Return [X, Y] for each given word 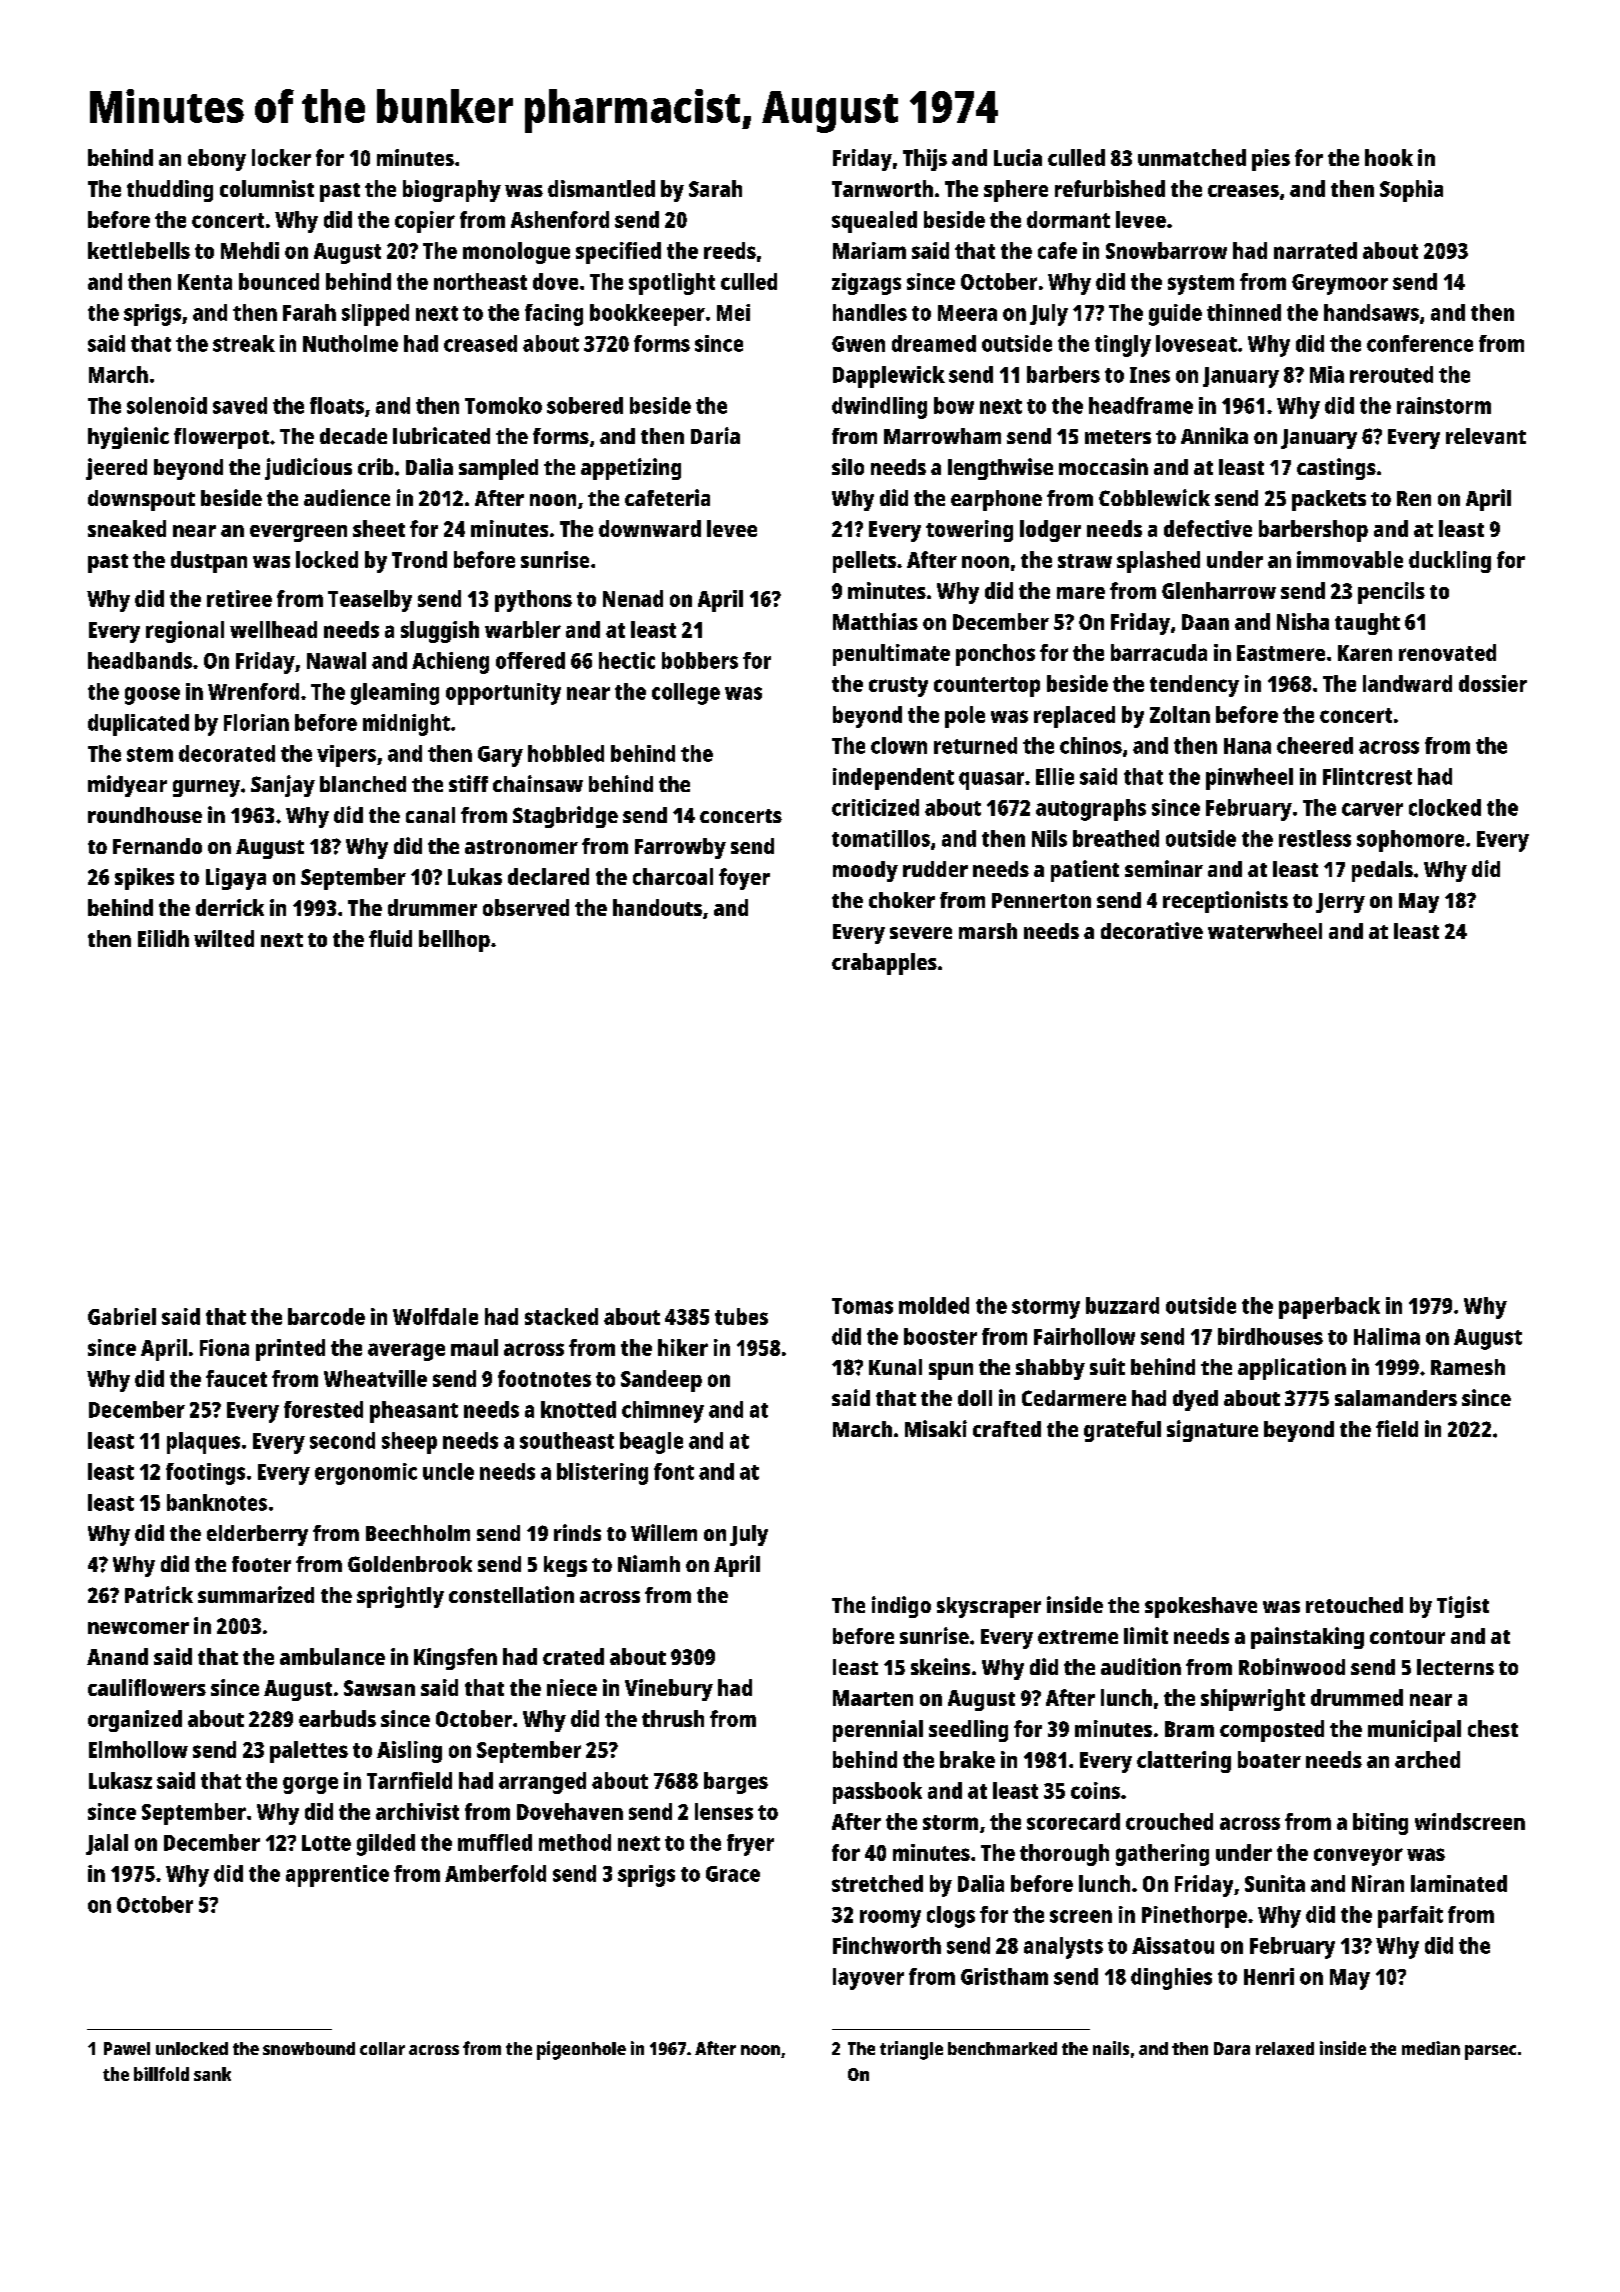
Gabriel [122, 1316]
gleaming [395, 694]
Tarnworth [882, 188]
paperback [1329, 1308]
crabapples [884, 964]
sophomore [1410, 841]
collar [382, 2048]
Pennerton [1041, 900]
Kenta [205, 282]
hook [1389, 157]
